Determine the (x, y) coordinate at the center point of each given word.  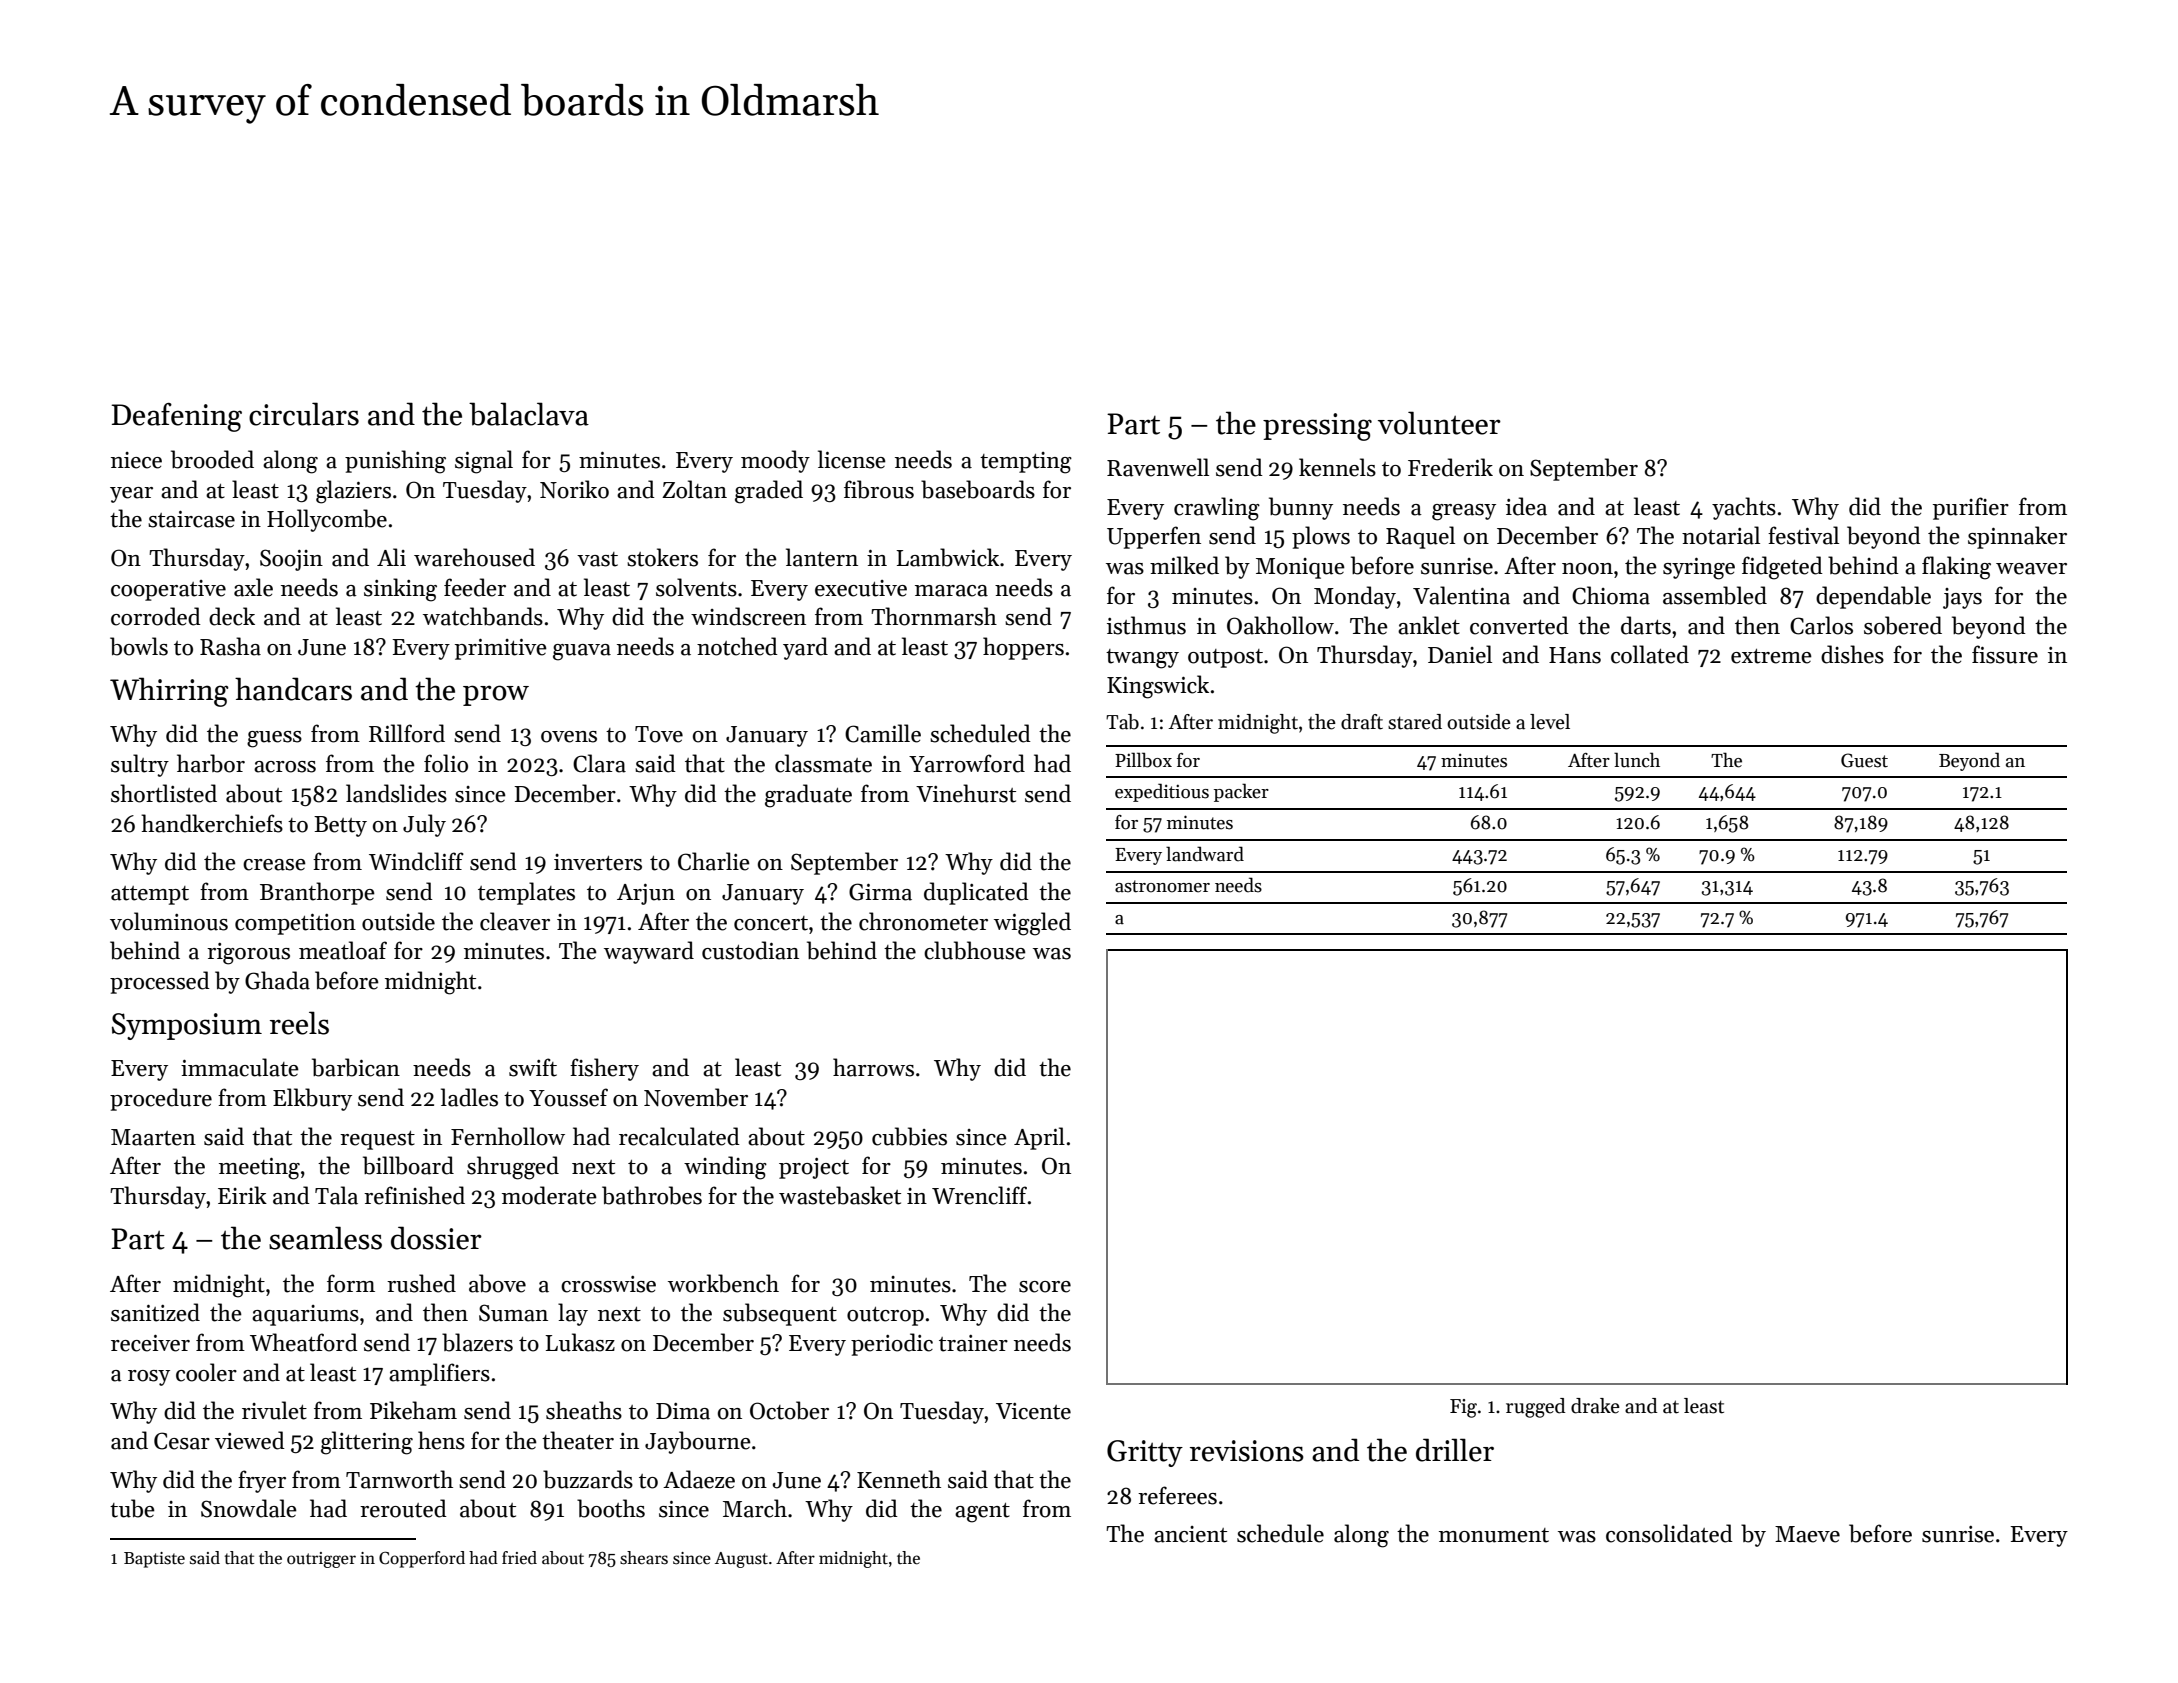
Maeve (1807, 1534)
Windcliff (416, 861)
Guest (1864, 760)
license (852, 459)
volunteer (1439, 423)
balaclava (529, 414)
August (741, 1560)
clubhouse (975, 950)
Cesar (182, 1441)
